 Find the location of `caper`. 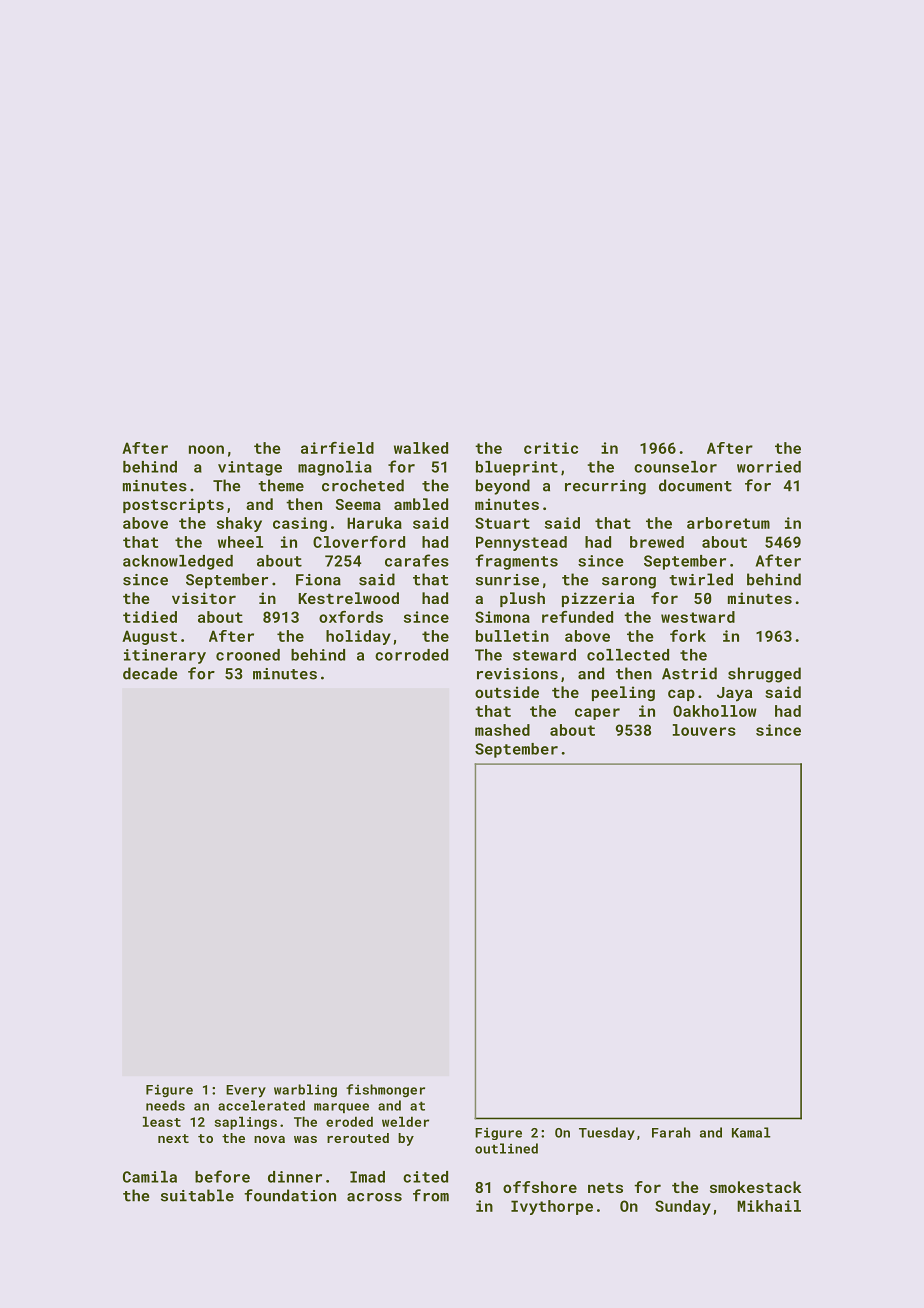

caper is located at coordinates (597, 714).
